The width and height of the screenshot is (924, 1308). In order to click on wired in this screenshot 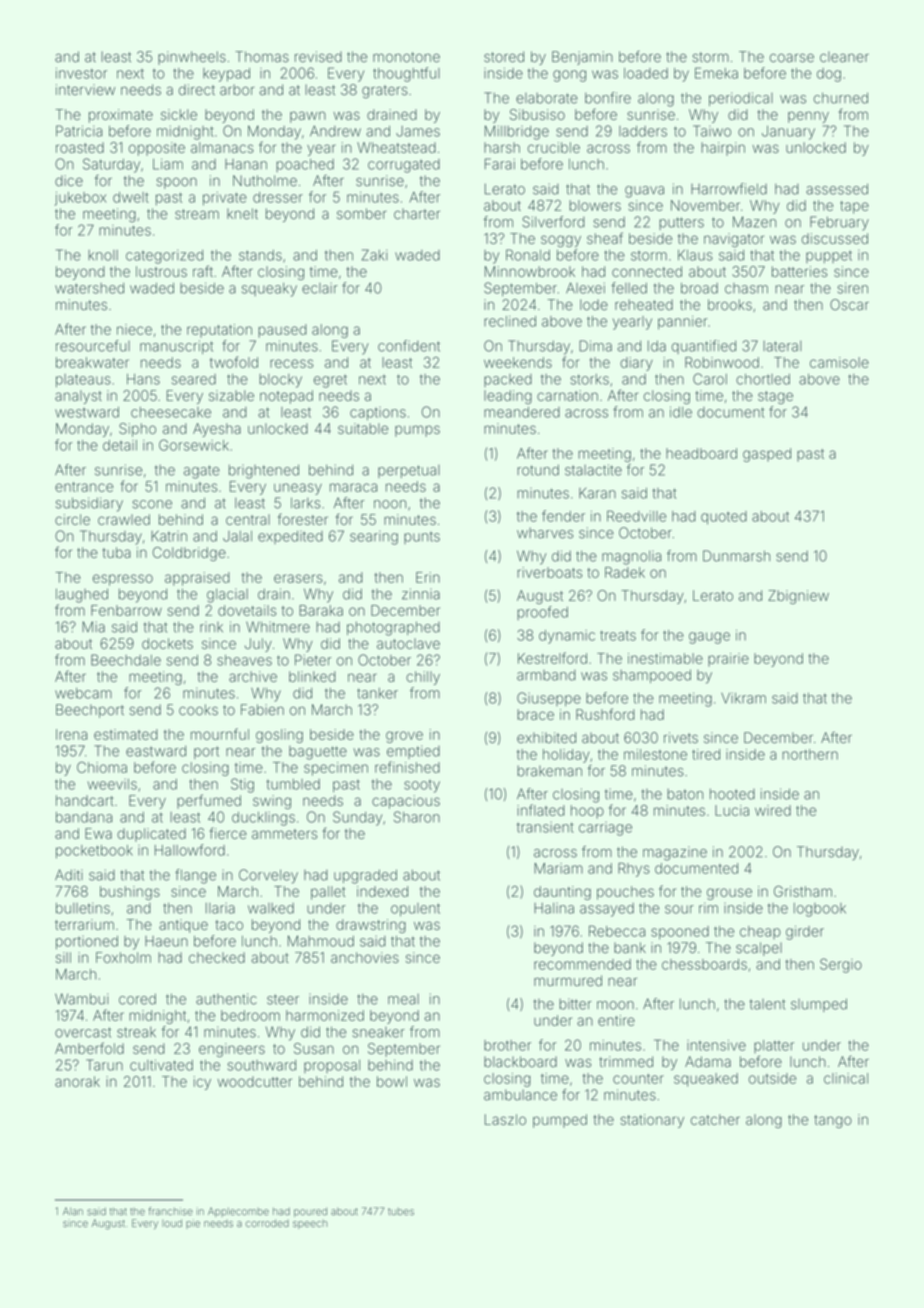, I will do `click(773, 810)`.
